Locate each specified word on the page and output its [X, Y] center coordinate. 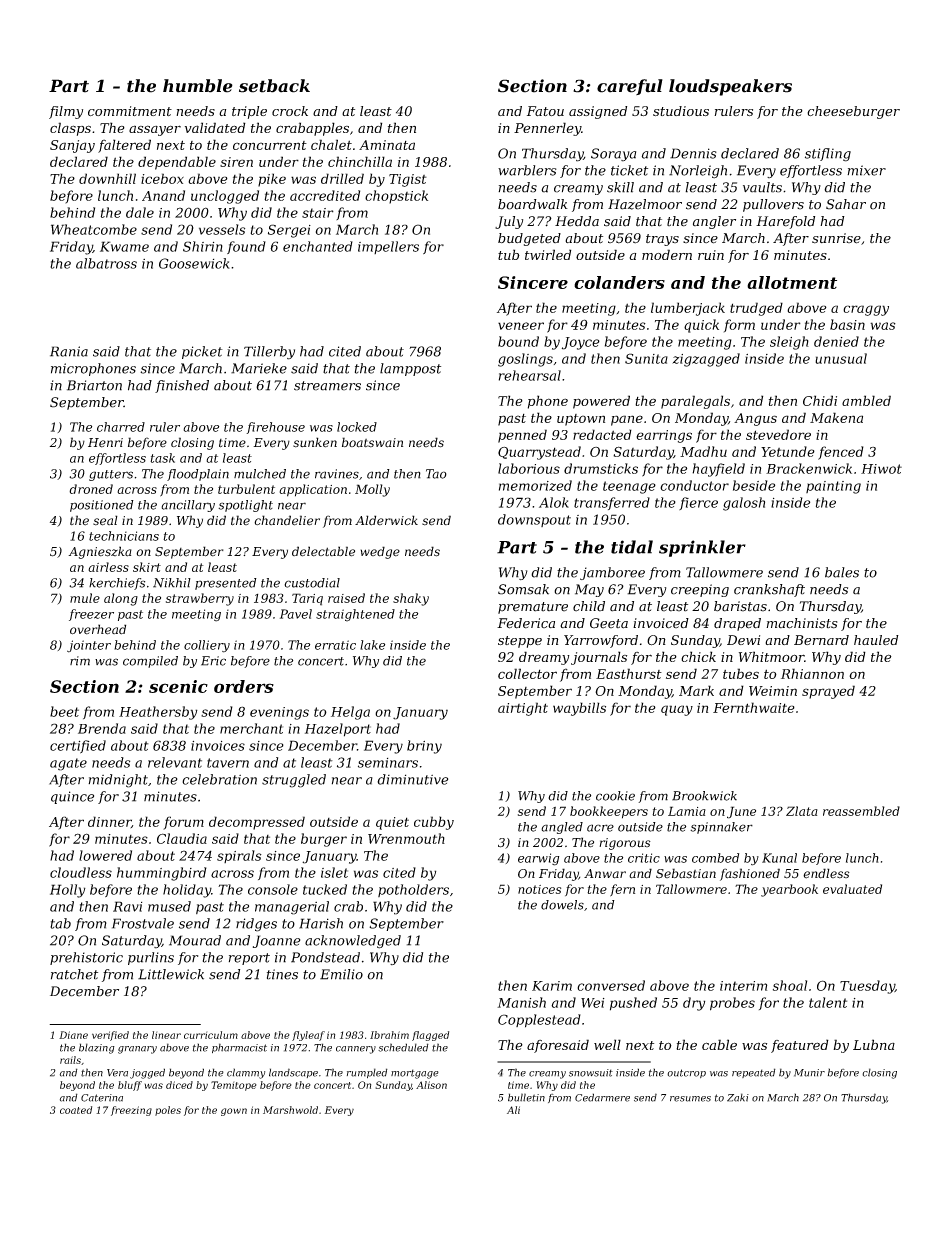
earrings [664, 436]
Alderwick [386, 520]
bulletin [526, 1097]
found [246, 247]
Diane [73, 1035]
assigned [598, 112]
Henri [105, 443]
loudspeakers [730, 87]
